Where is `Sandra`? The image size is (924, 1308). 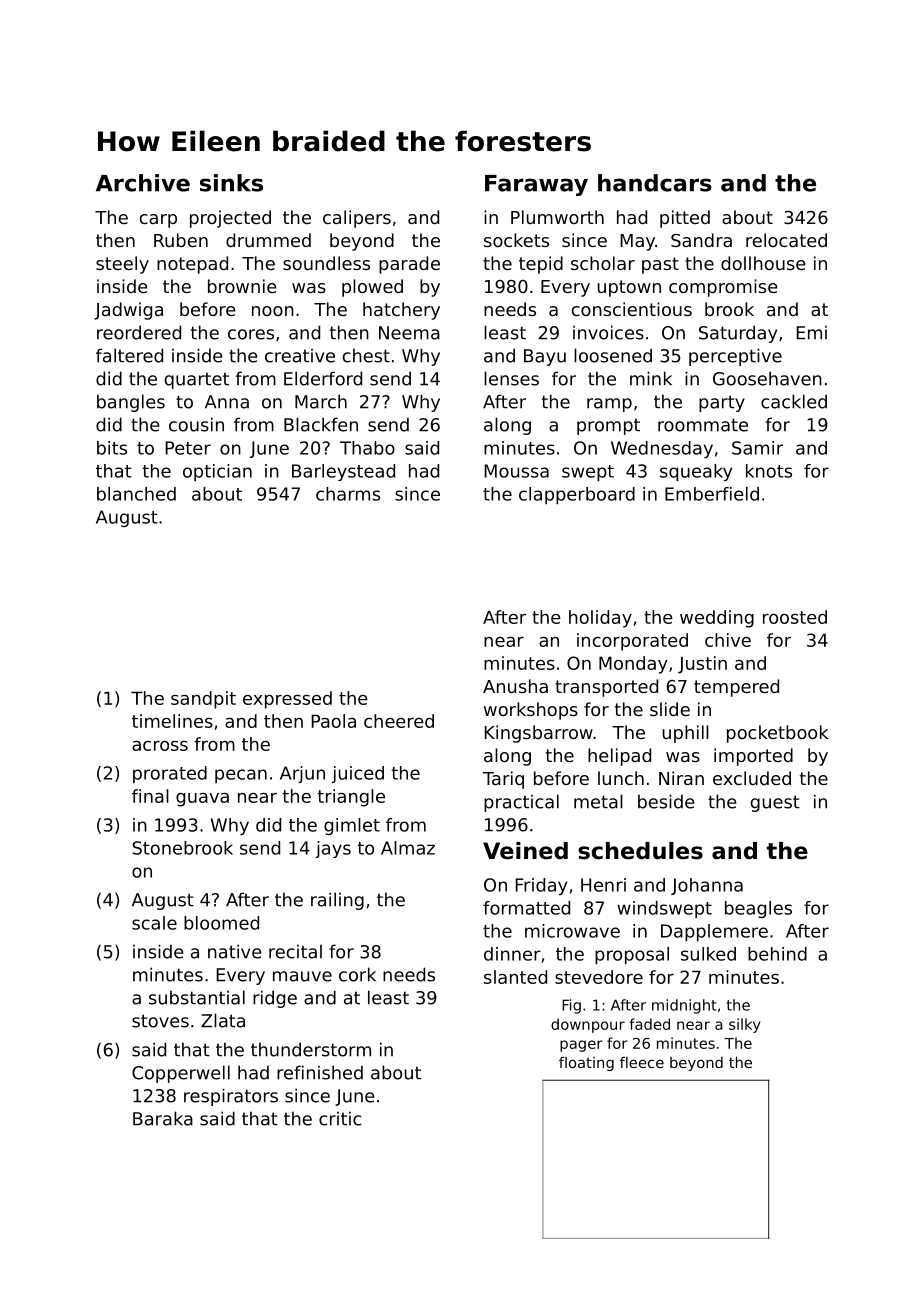 Sandra is located at coordinates (701, 240).
